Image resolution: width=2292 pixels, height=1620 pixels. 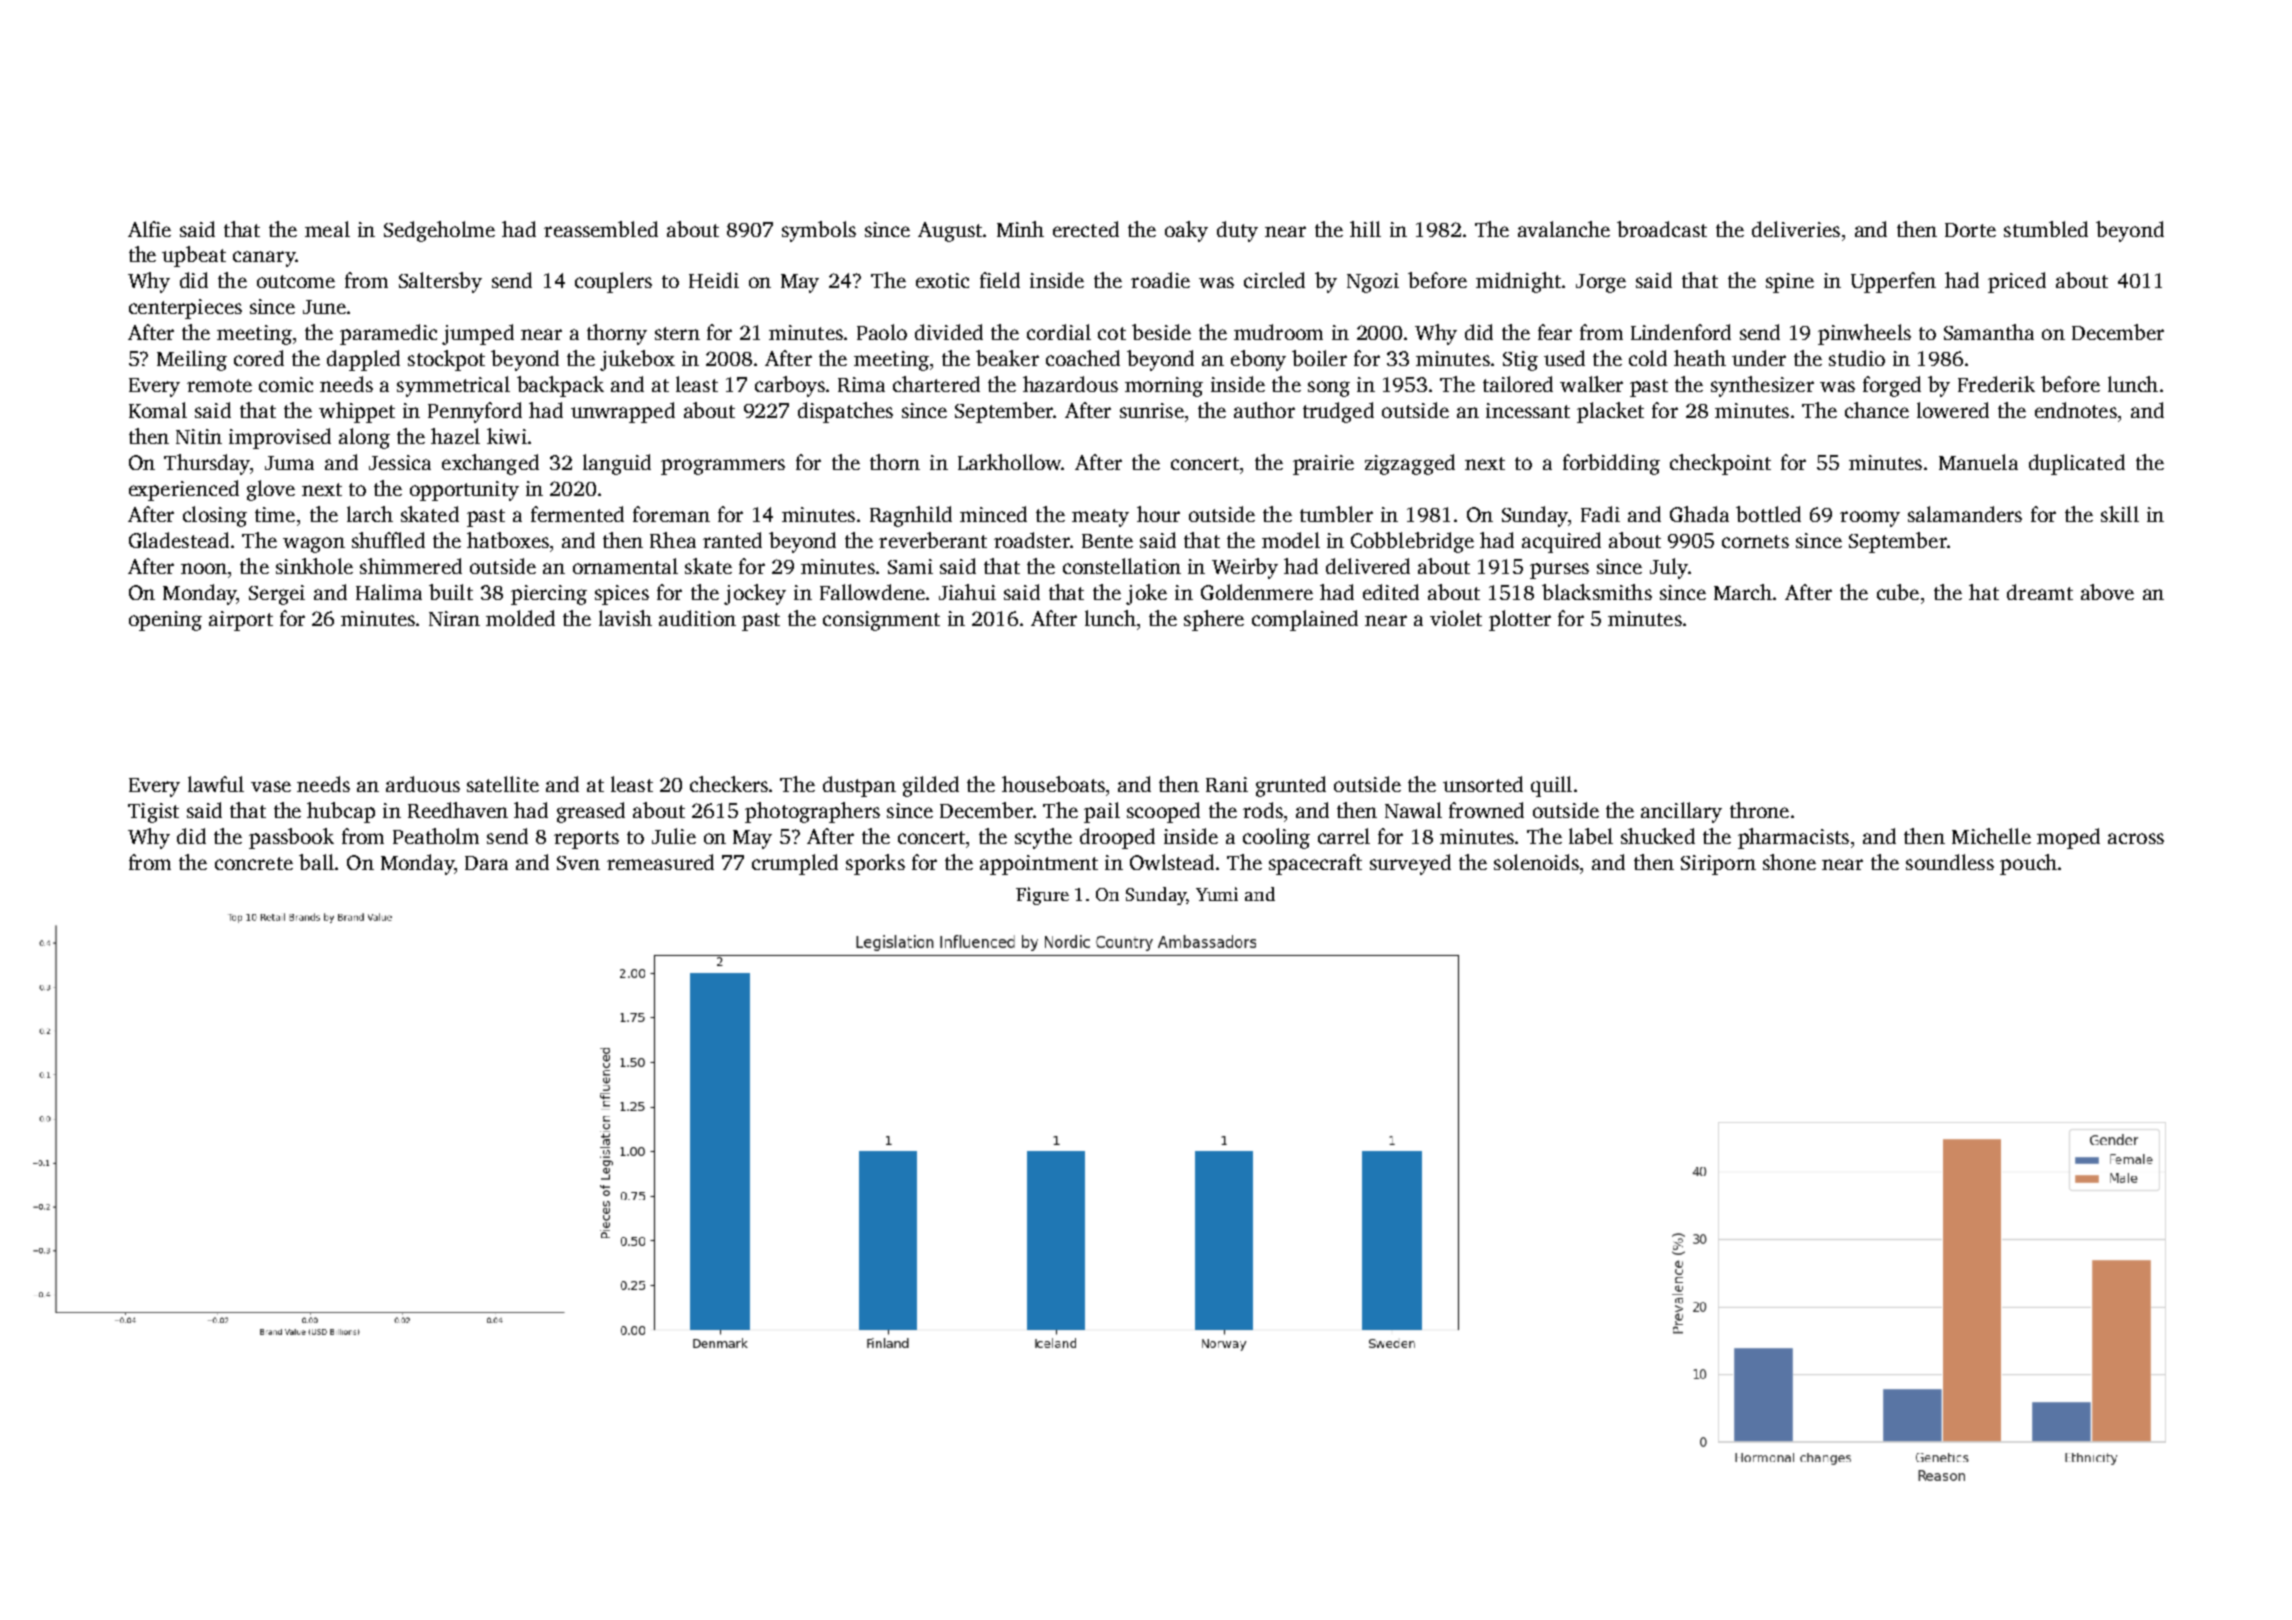 What do you see at coordinates (296, 281) in the document?
I see `outcome` at bounding box center [296, 281].
